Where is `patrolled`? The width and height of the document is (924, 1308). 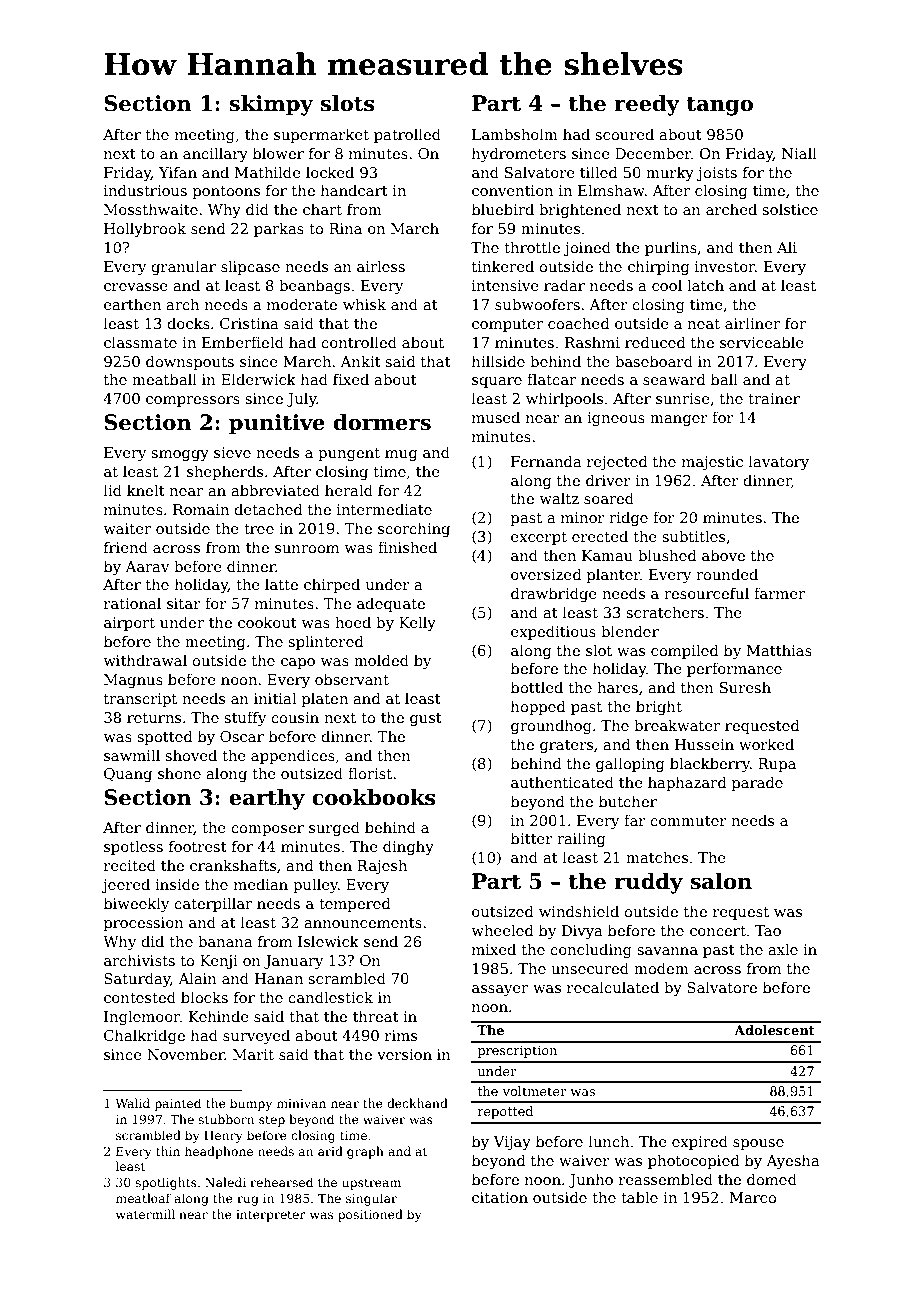
patrolled is located at coordinates (407, 135).
